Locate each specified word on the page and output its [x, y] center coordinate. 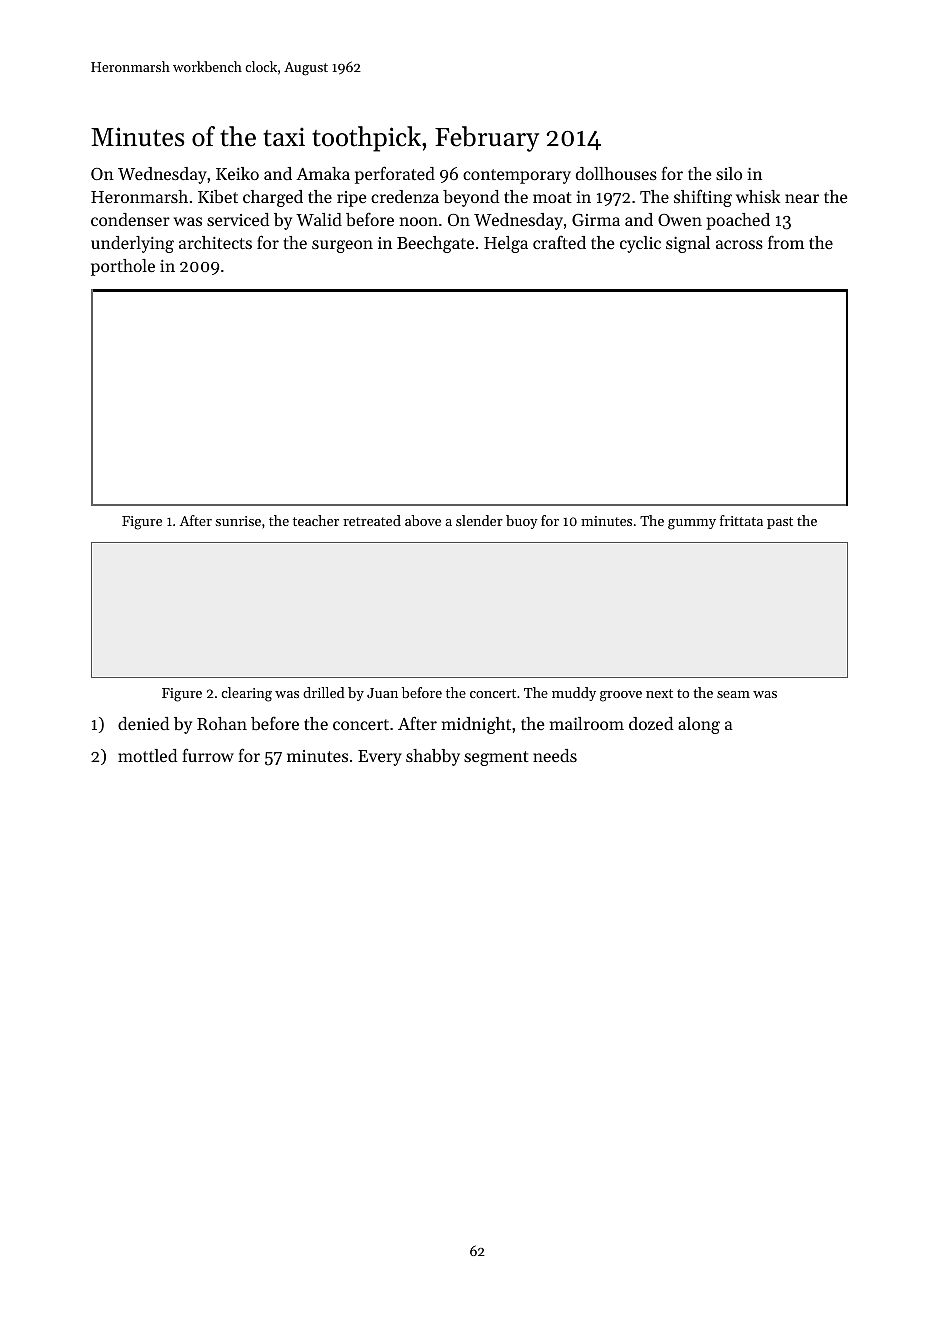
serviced [238, 219]
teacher [316, 520]
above [423, 520]
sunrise [238, 521]
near [802, 198]
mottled [147, 755]
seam [733, 694]
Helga [506, 244]
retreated [372, 520]
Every [380, 758]
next [659, 693]
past [780, 523]
